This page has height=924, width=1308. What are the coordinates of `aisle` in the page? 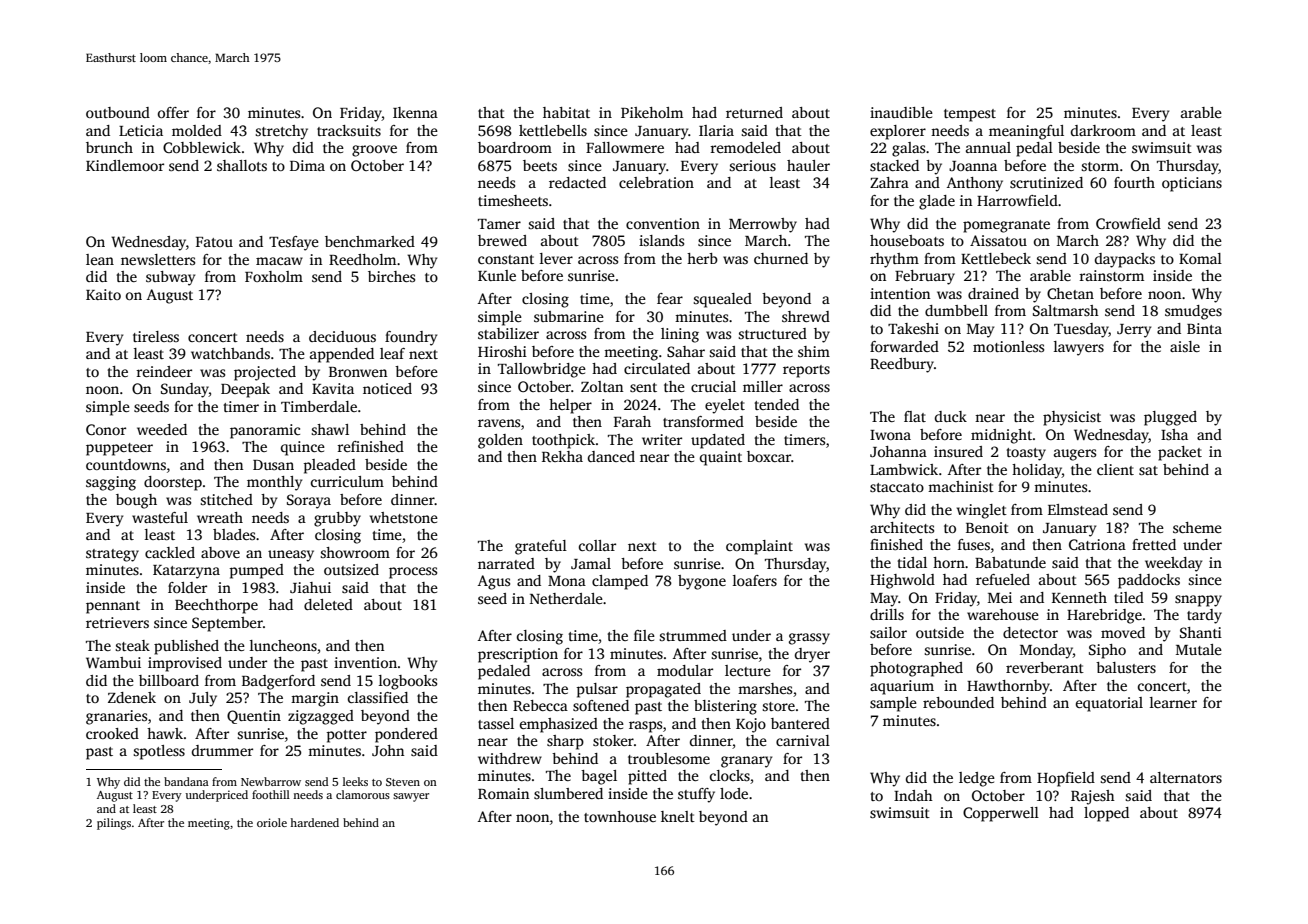 It's located at (1185, 346).
